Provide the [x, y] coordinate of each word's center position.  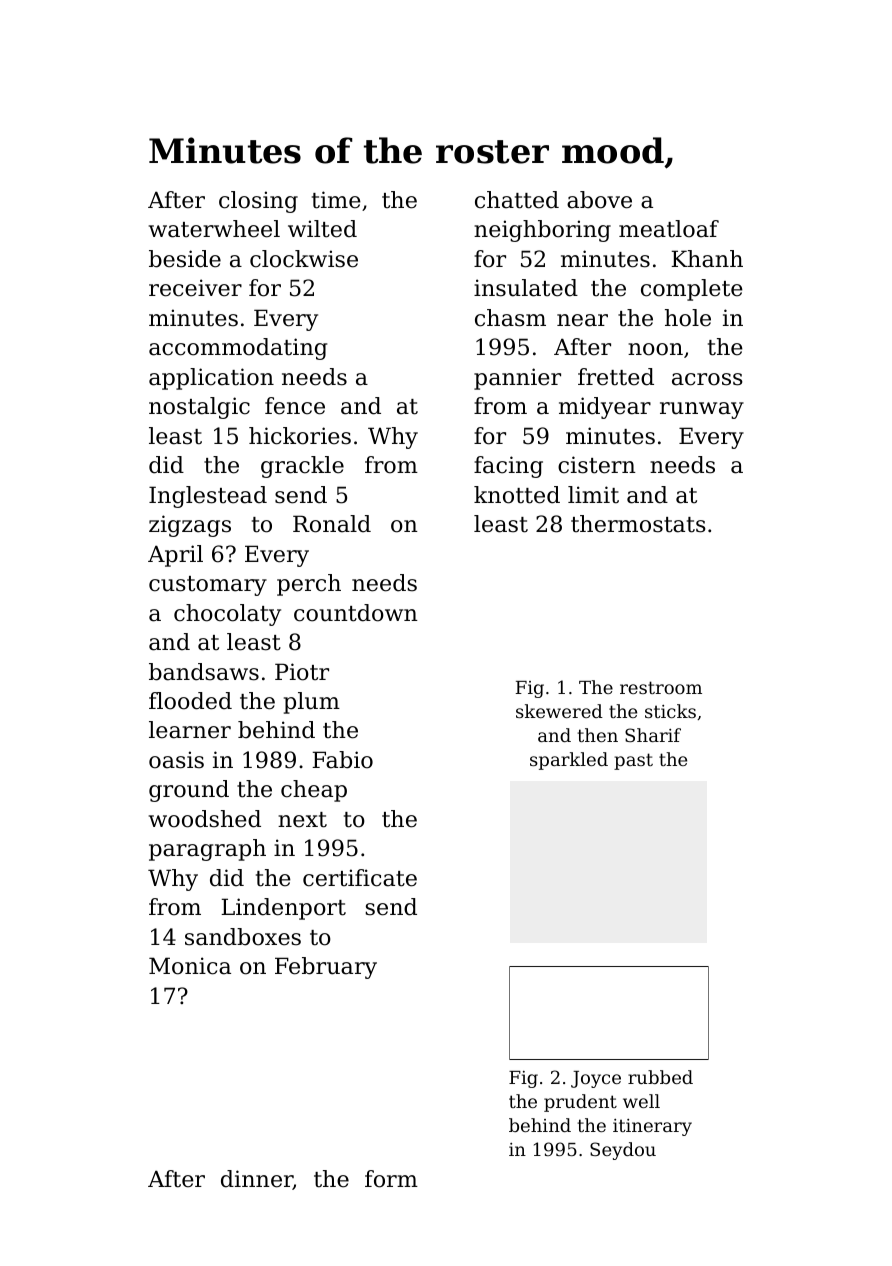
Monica [190, 966]
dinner [257, 1180]
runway [702, 410]
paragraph [207, 850]
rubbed [660, 1077]
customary [208, 586]
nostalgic [199, 408]
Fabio [342, 760]
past [633, 761]
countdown [356, 613]
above [599, 200]
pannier [517, 379]
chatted [517, 200]
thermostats [638, 524]
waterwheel [214, 229]
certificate [360, 878]
